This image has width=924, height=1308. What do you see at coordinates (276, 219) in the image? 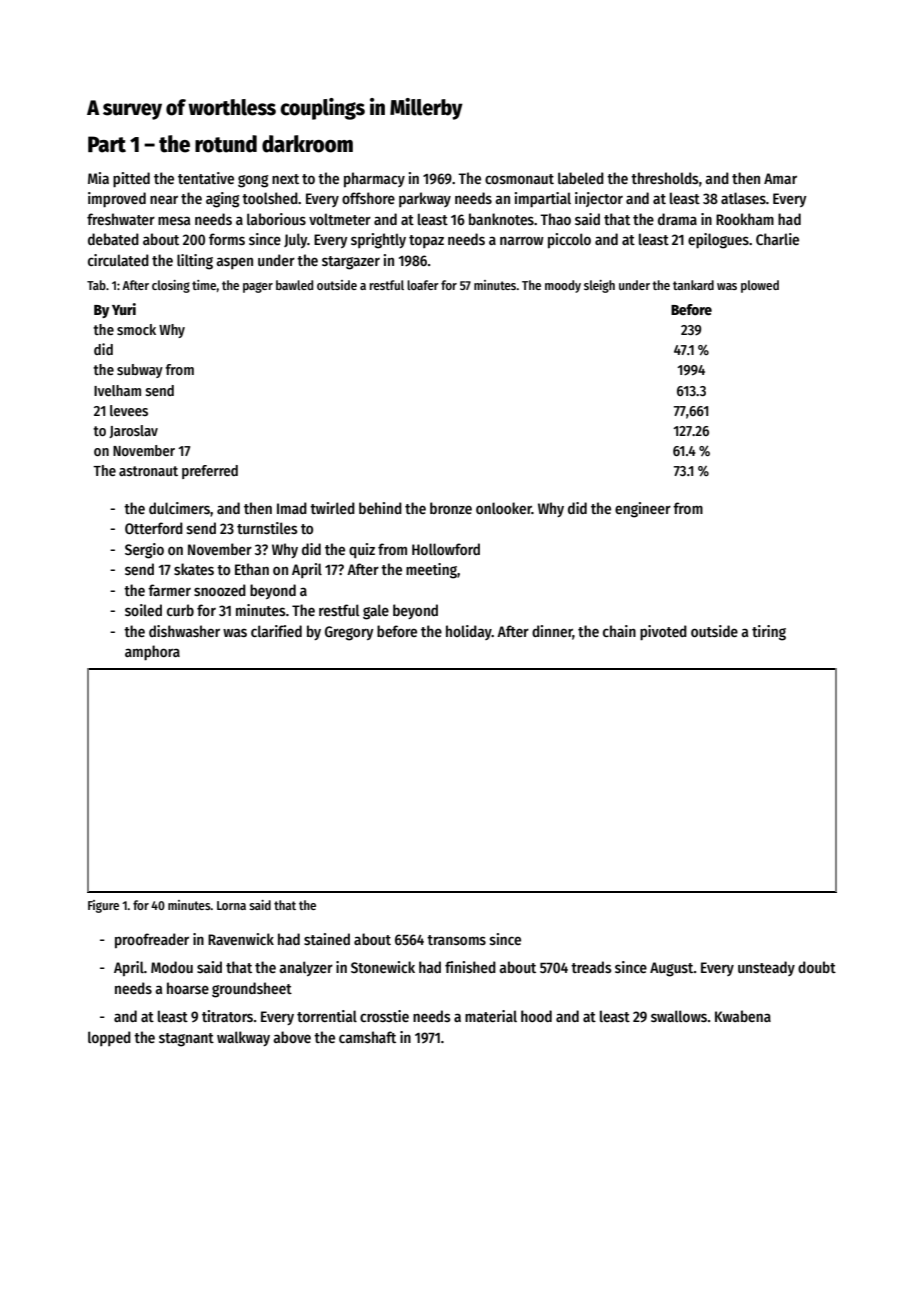
I see `laborious` at bounding box center [276, 219].
